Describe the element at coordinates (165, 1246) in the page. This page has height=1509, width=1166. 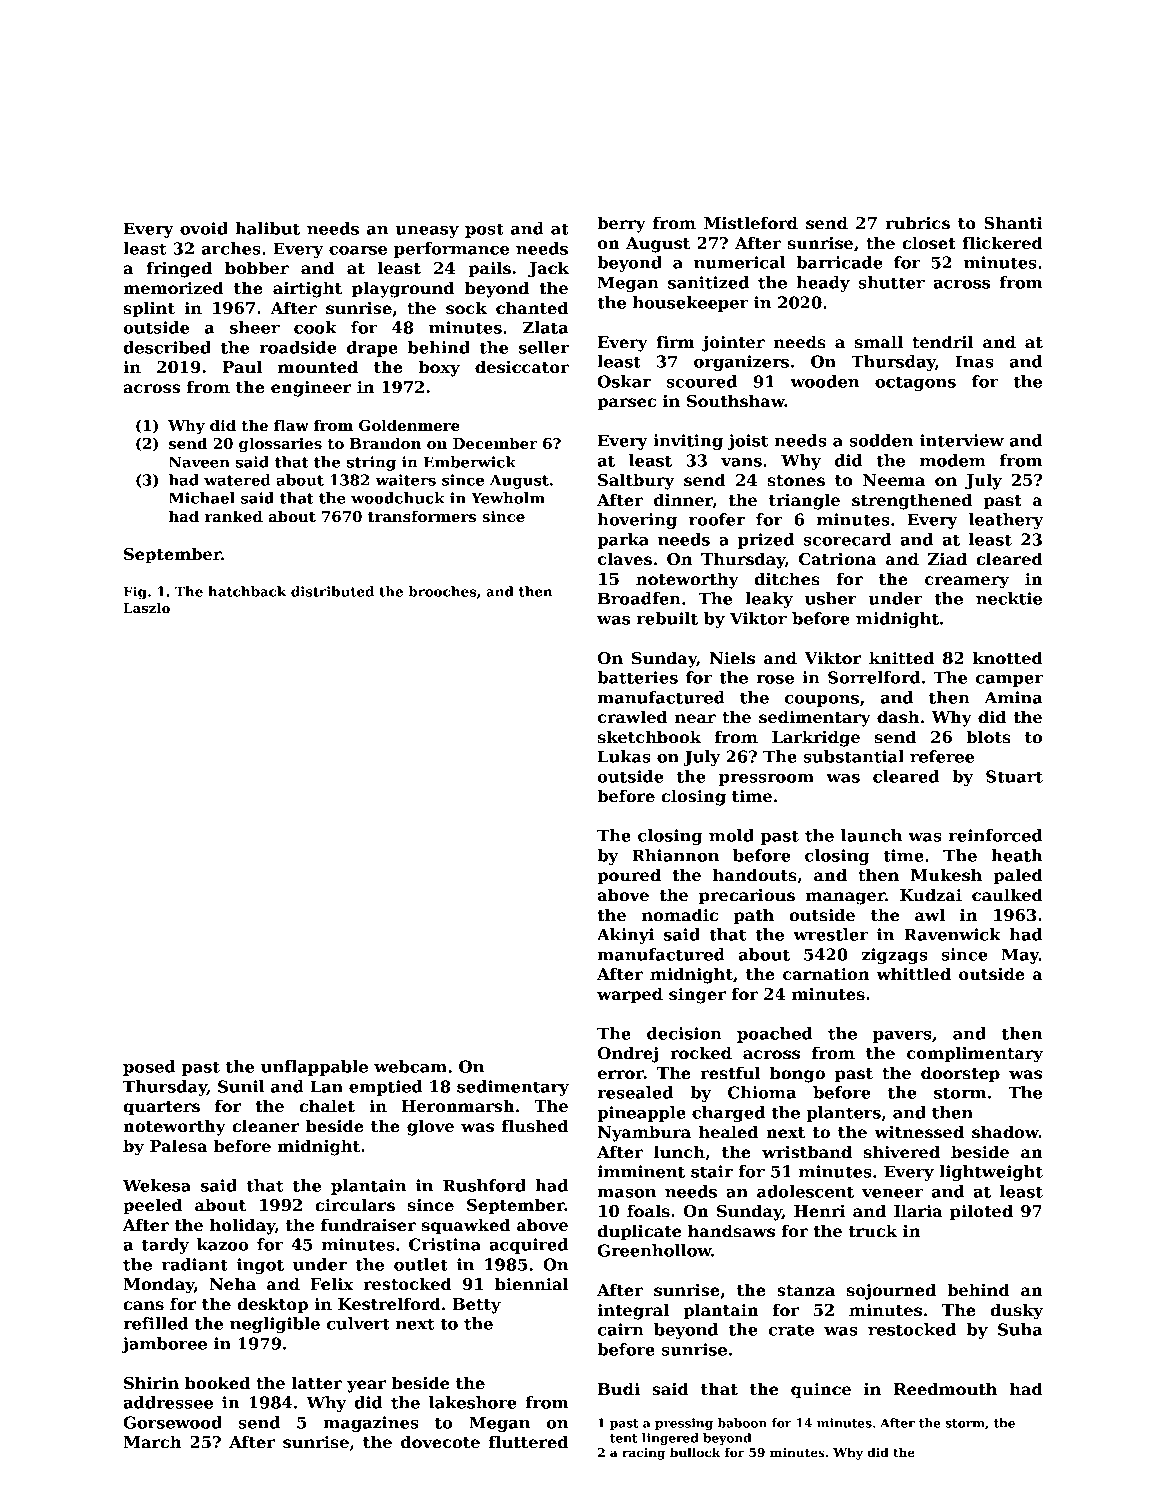
I see `tardy` at that location.
